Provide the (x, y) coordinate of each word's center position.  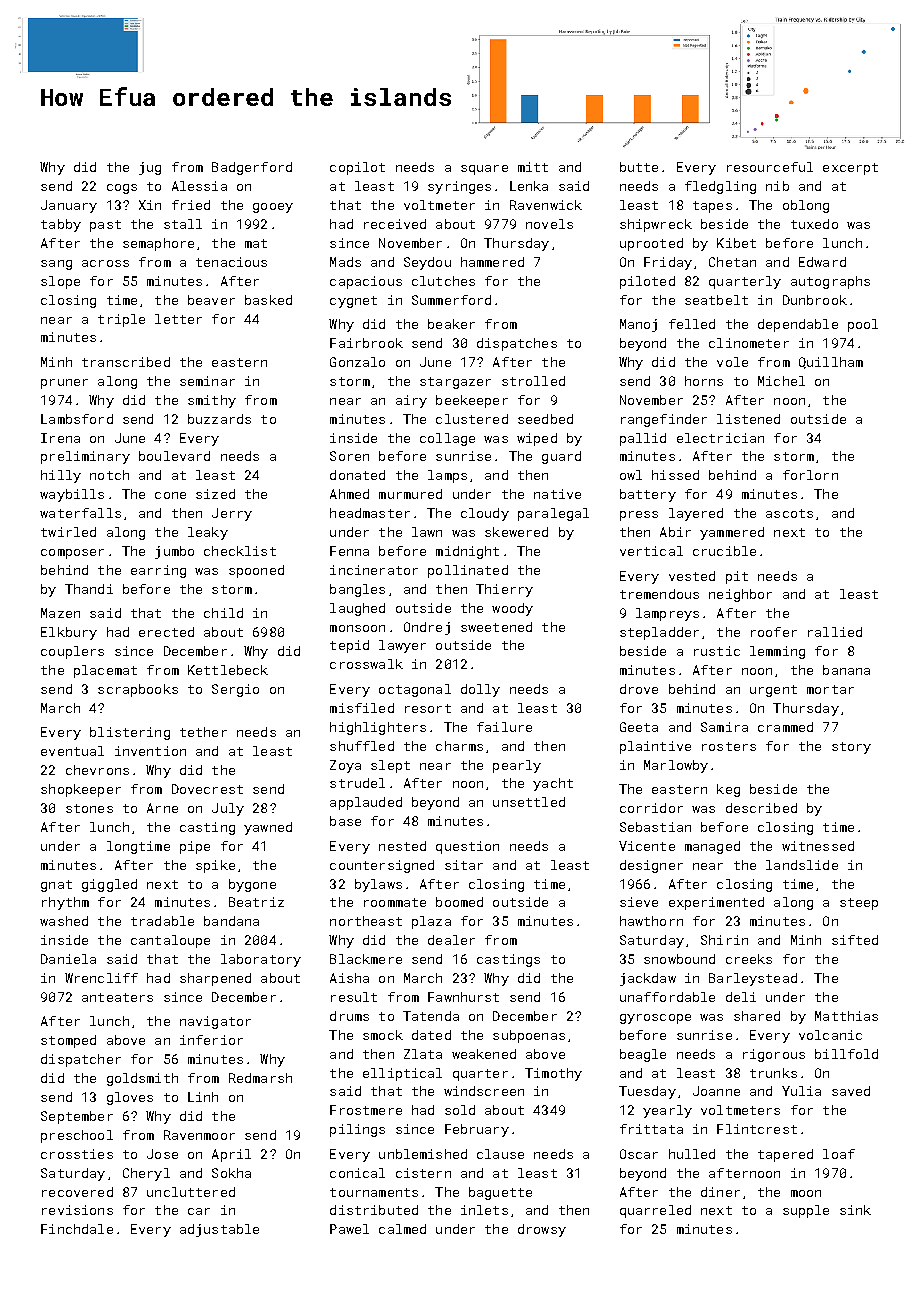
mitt (533, 167)
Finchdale (77, 1229)
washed (64, 921)
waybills (72, 495)
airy (411, 401)
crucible (724, 551)
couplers (72, 652)
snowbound (679, 959)
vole (732, 362)
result (354, 997)
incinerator (374, 570)
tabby (61, 225)
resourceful (770, 167)
